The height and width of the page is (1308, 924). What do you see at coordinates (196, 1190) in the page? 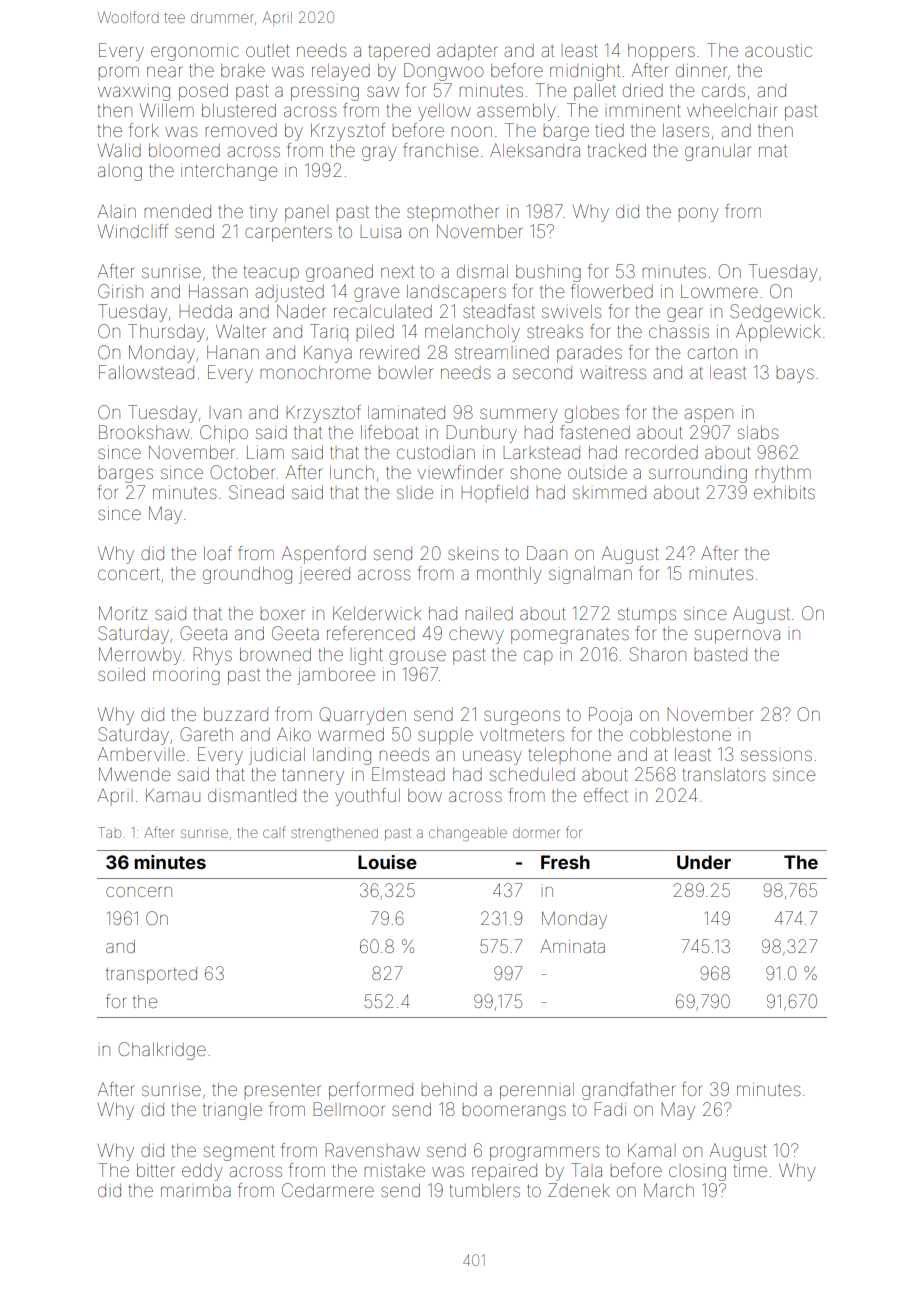
I see `marimba` at bounding box center [196, 1190].
